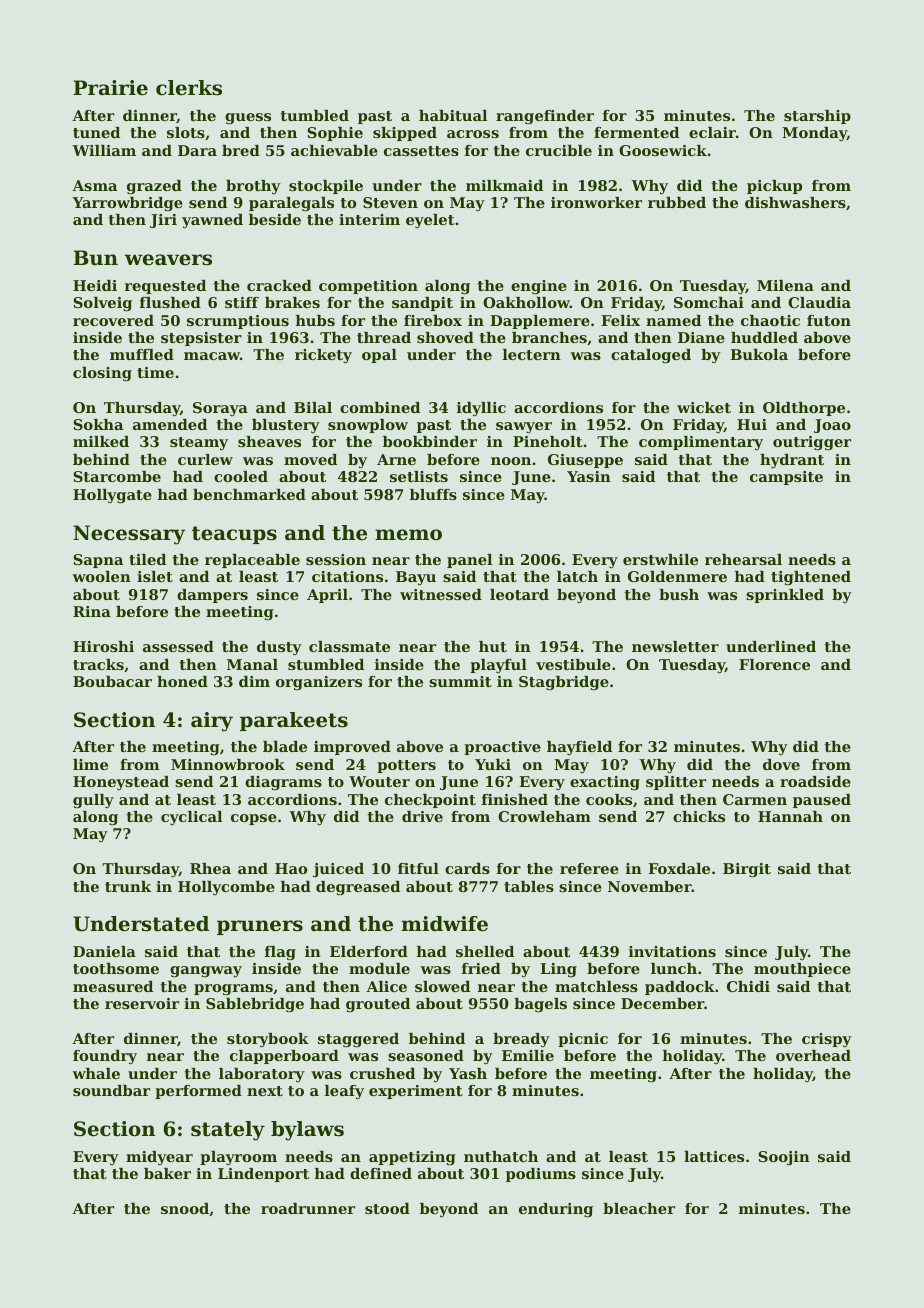 The height and width of the image is (1308, 924). What do you see at coordinates (545, 117) in the image?
I see `rangefinder` at bounding box center [545, 117].
